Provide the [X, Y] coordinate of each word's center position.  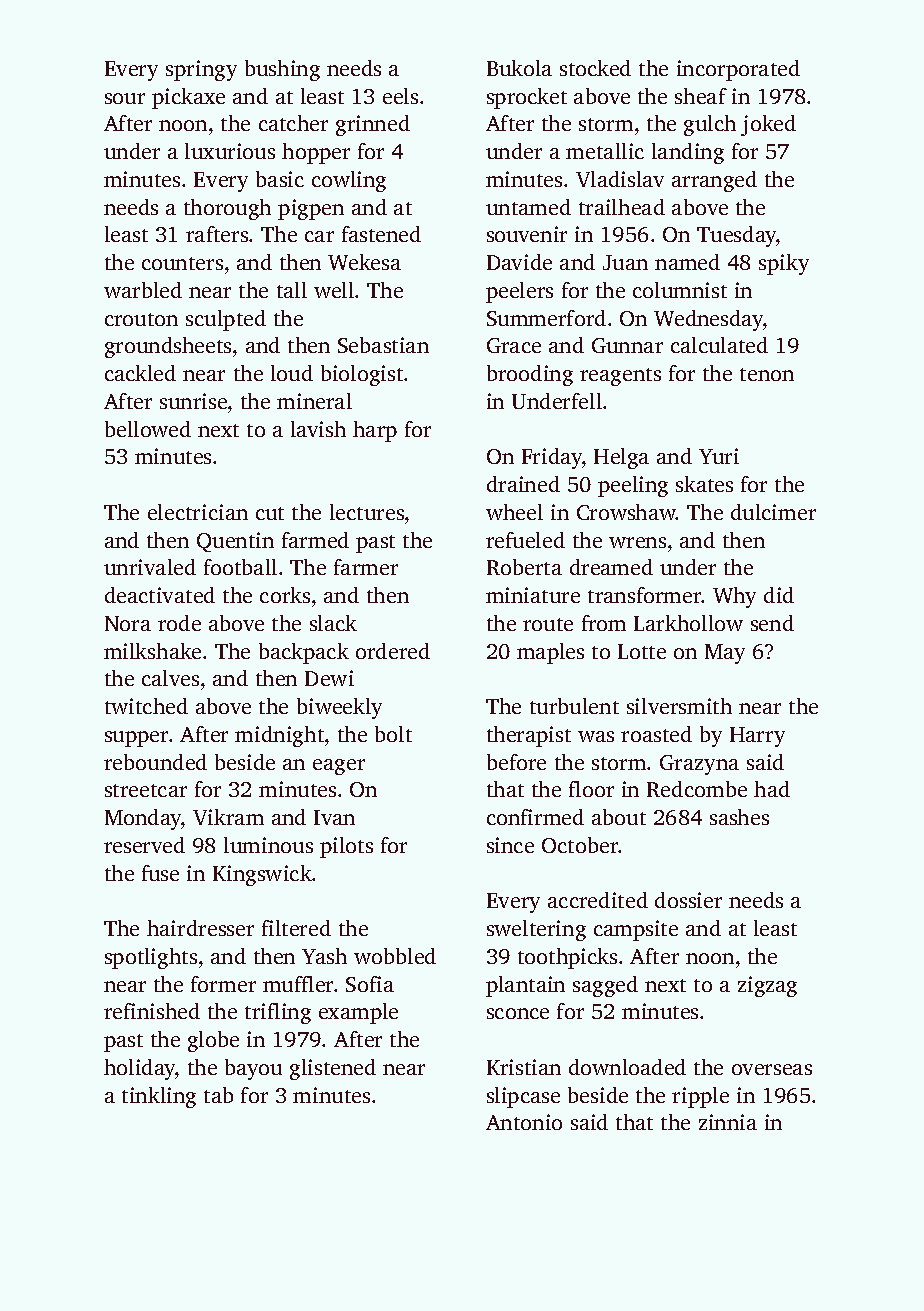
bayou [253, 1069]
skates [704, 484]
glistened [333, 1069]
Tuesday [737, 236]
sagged [605, 986]
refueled [525, 540]
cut [270, 513]
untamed [528, 207]
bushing [282, 70]
